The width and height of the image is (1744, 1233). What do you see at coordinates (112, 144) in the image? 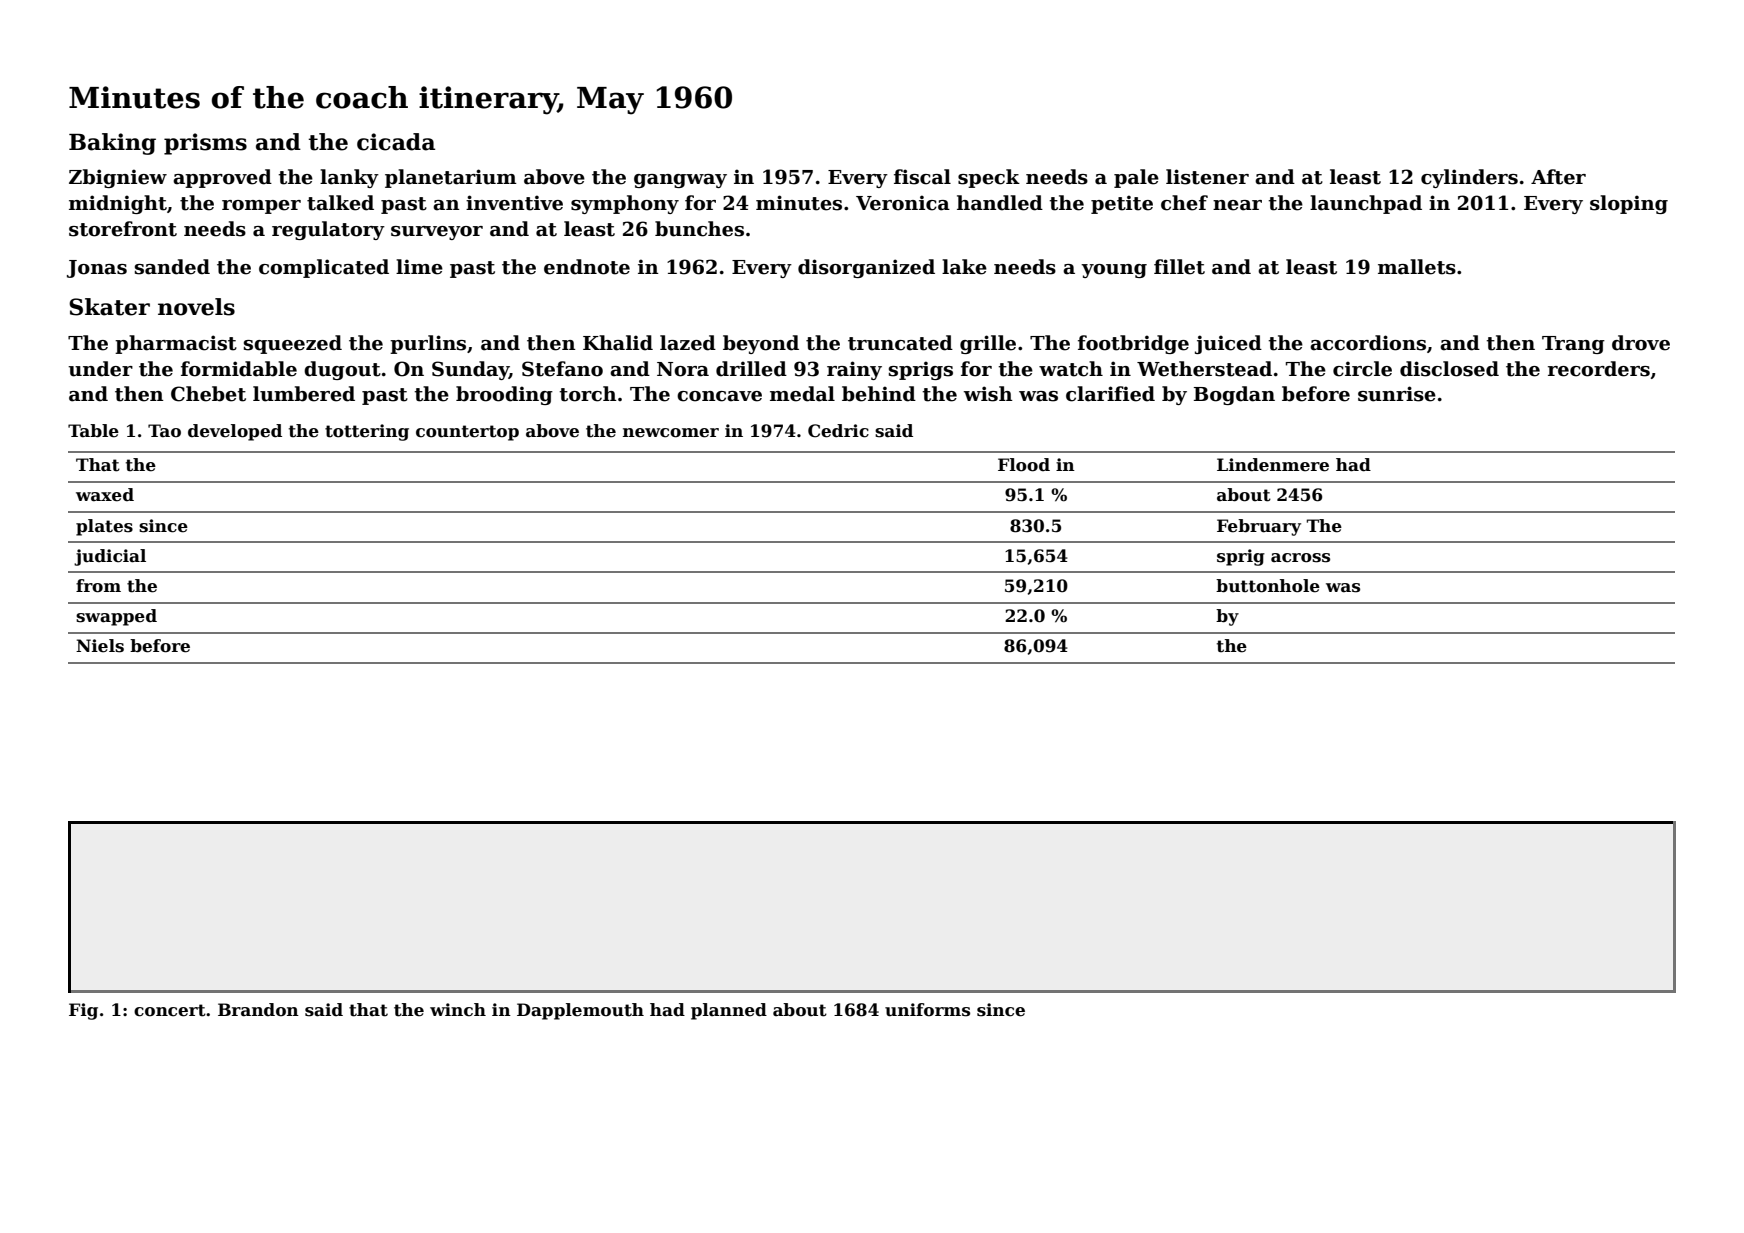
I see `Baking` at bounding box center [112, 144].
